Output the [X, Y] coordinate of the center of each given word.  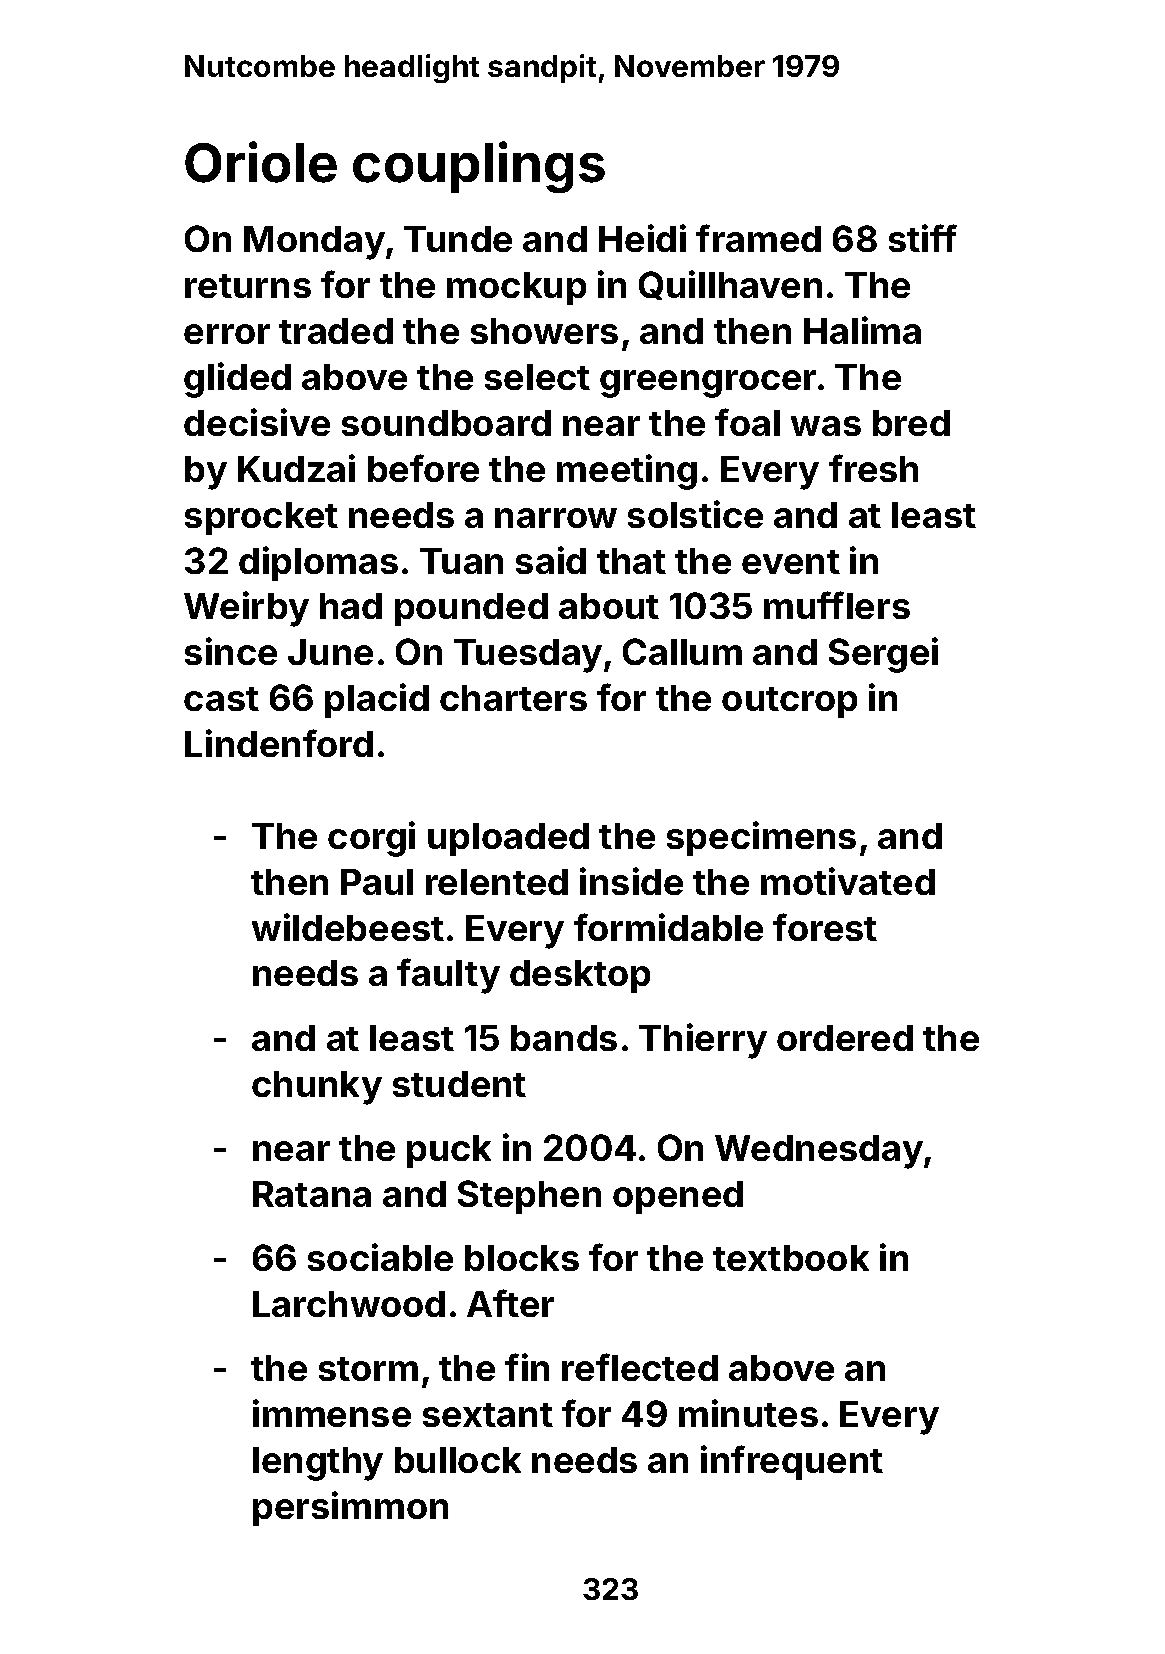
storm [368, 1369]
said [551, 560]
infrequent [792, 1462]
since [231, 651]
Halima [862, 330]
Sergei [883, 655]
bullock [458, 1460]
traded [336, 331]
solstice [695, 514]
